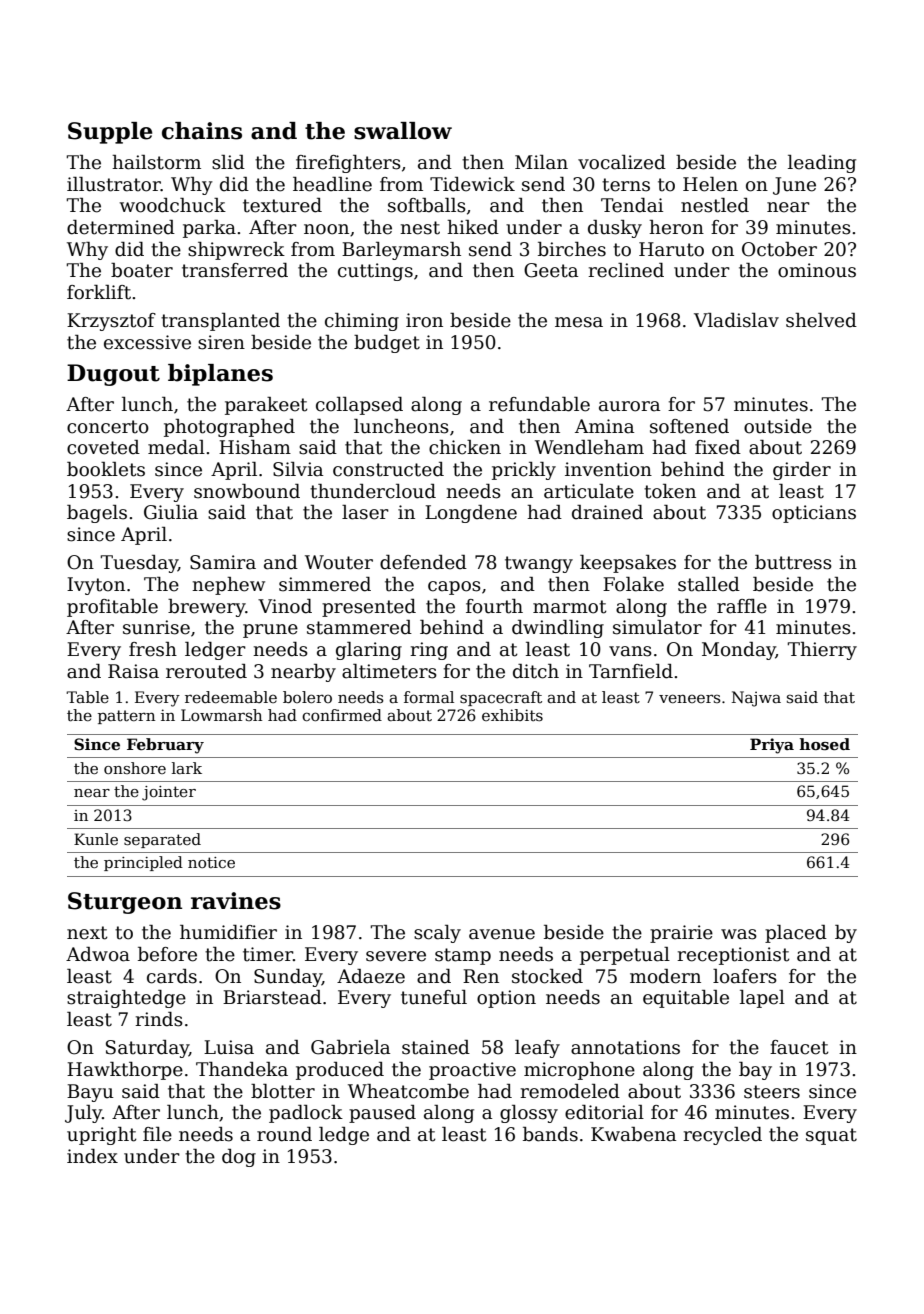 This document has width=924, height=1314. What do you see at coordinates (690, 698) in the document?
I see `veneers` at bounding box center [690, 698].
